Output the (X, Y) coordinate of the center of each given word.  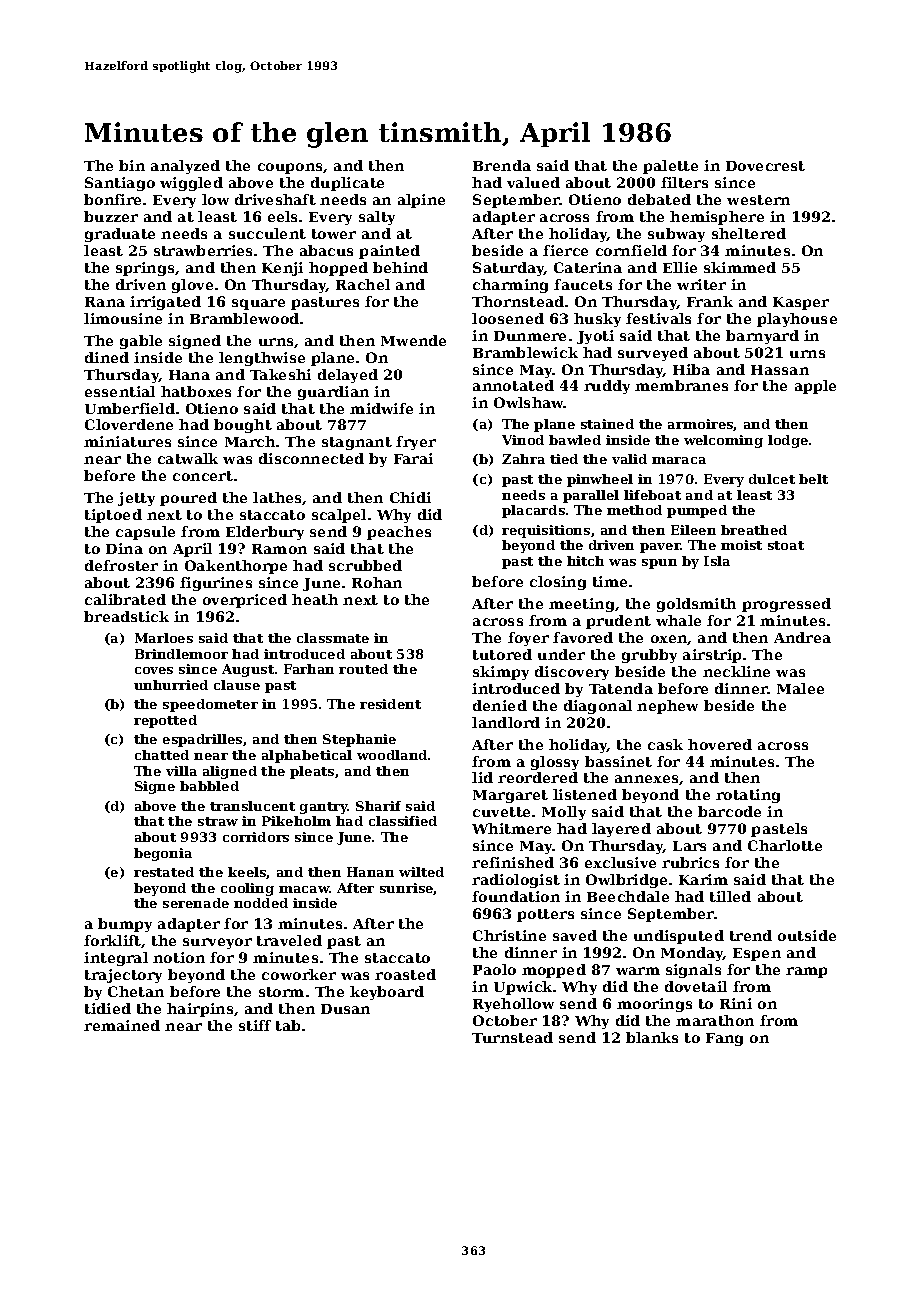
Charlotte (785, 845)
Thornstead (518, 301)
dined (107, 357)
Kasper (801, 303)
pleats (312, 772)
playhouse (797, 320)
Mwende (413, 340)
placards (533, 511)
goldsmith (696, 605)
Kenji (282, 269)
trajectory (123, 976)
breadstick (126, 616)
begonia (163, 854)
